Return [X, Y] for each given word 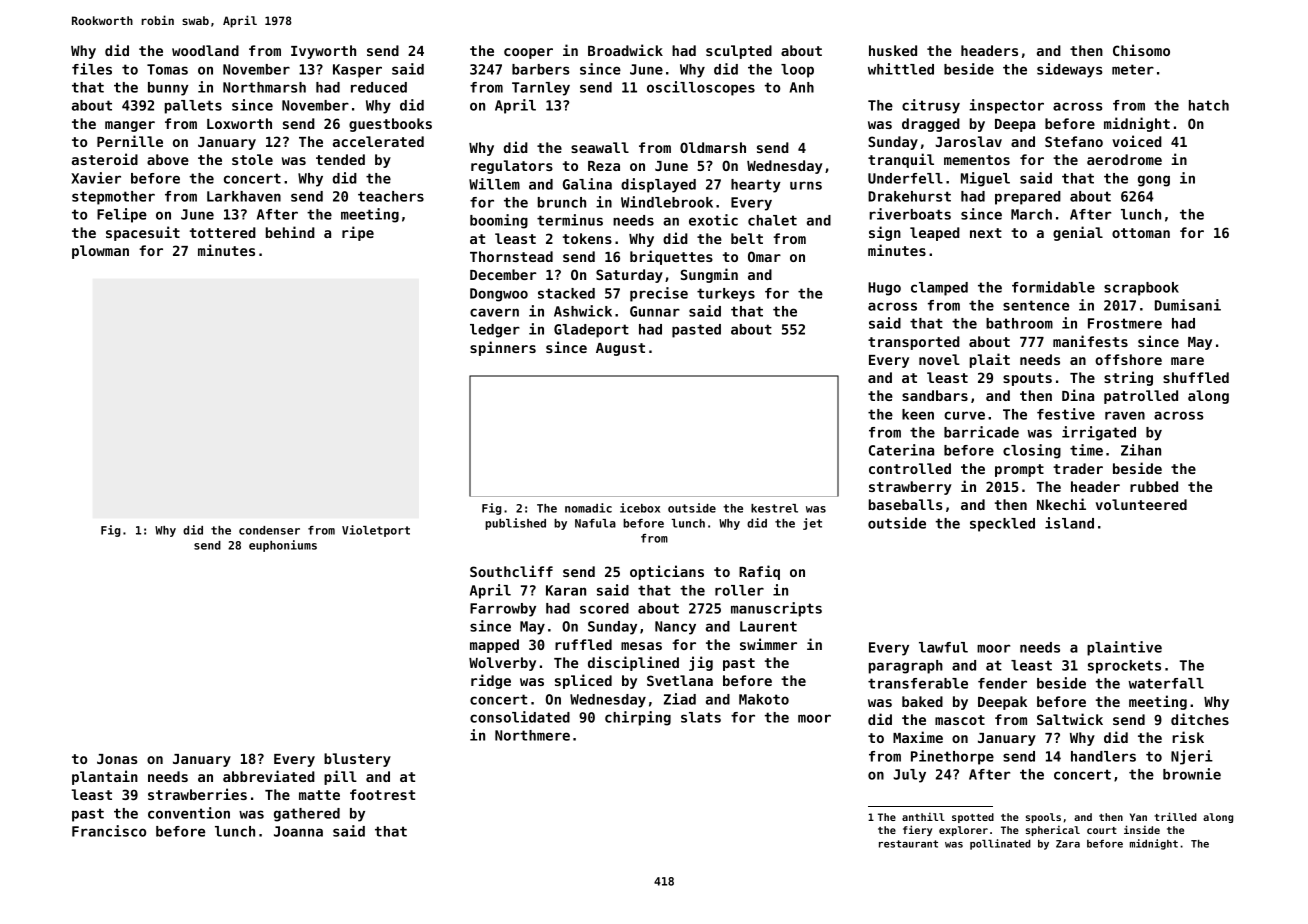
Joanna [298, 831]
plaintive [1124, 648]
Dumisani [1188, 305]
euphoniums [283, 546]
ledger [495, 331]
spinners [503, 348]
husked [893, 50]
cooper [528, 53]
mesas [641, 646]
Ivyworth [323, 52]
